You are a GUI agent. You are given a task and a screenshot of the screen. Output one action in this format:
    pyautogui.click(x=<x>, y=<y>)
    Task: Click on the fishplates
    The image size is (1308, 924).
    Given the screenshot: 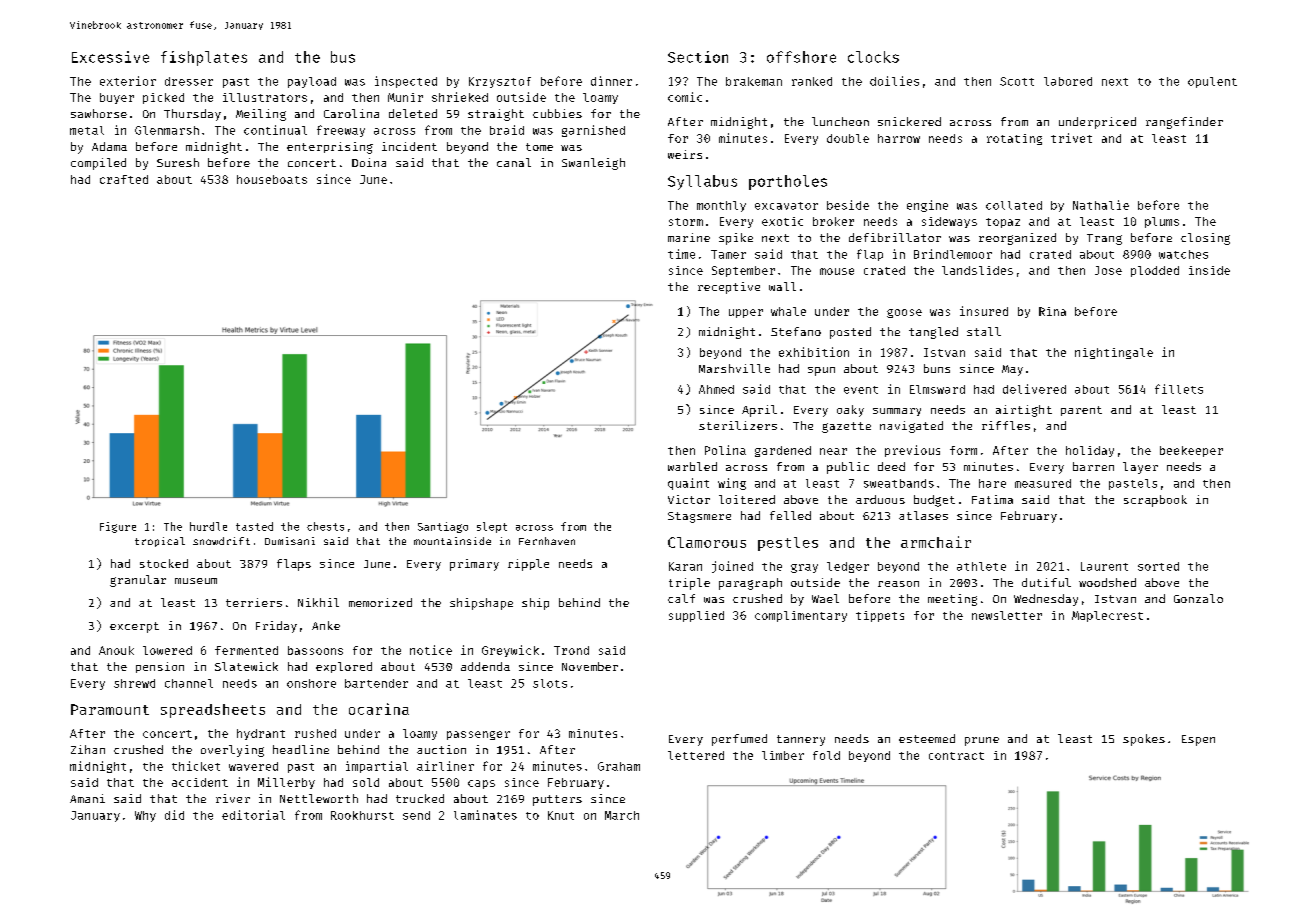 What is the action you would take?
    pyautogui.click(x=204, y=58)
